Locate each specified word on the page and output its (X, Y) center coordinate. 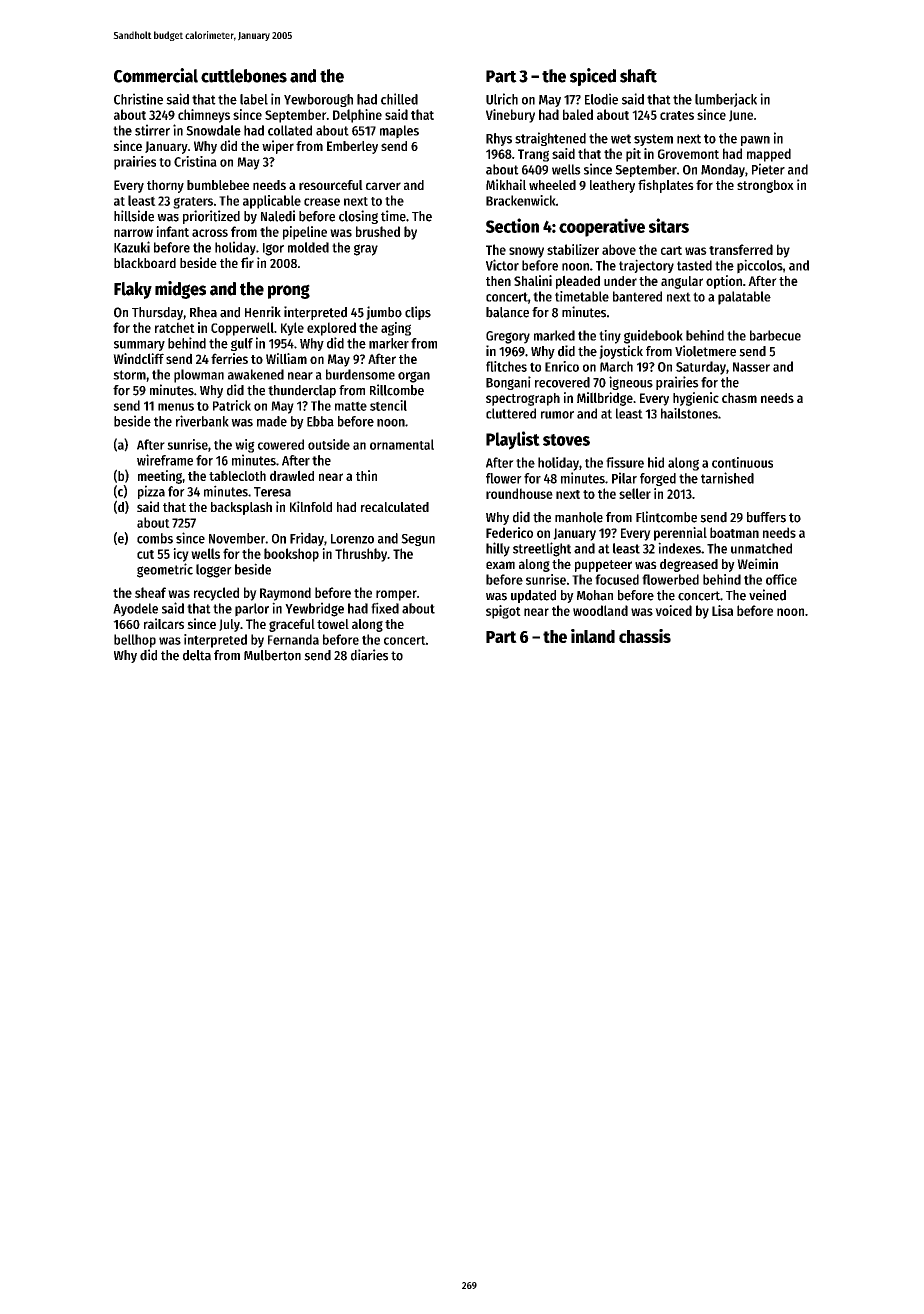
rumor (557, 415)
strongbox (765, 186)
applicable (272, 202)
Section (512, 225)
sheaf (150, 592)
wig (245, 446)
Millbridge (605, 399)
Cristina (195, 161)
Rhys (499, 139)
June (741, 116)
